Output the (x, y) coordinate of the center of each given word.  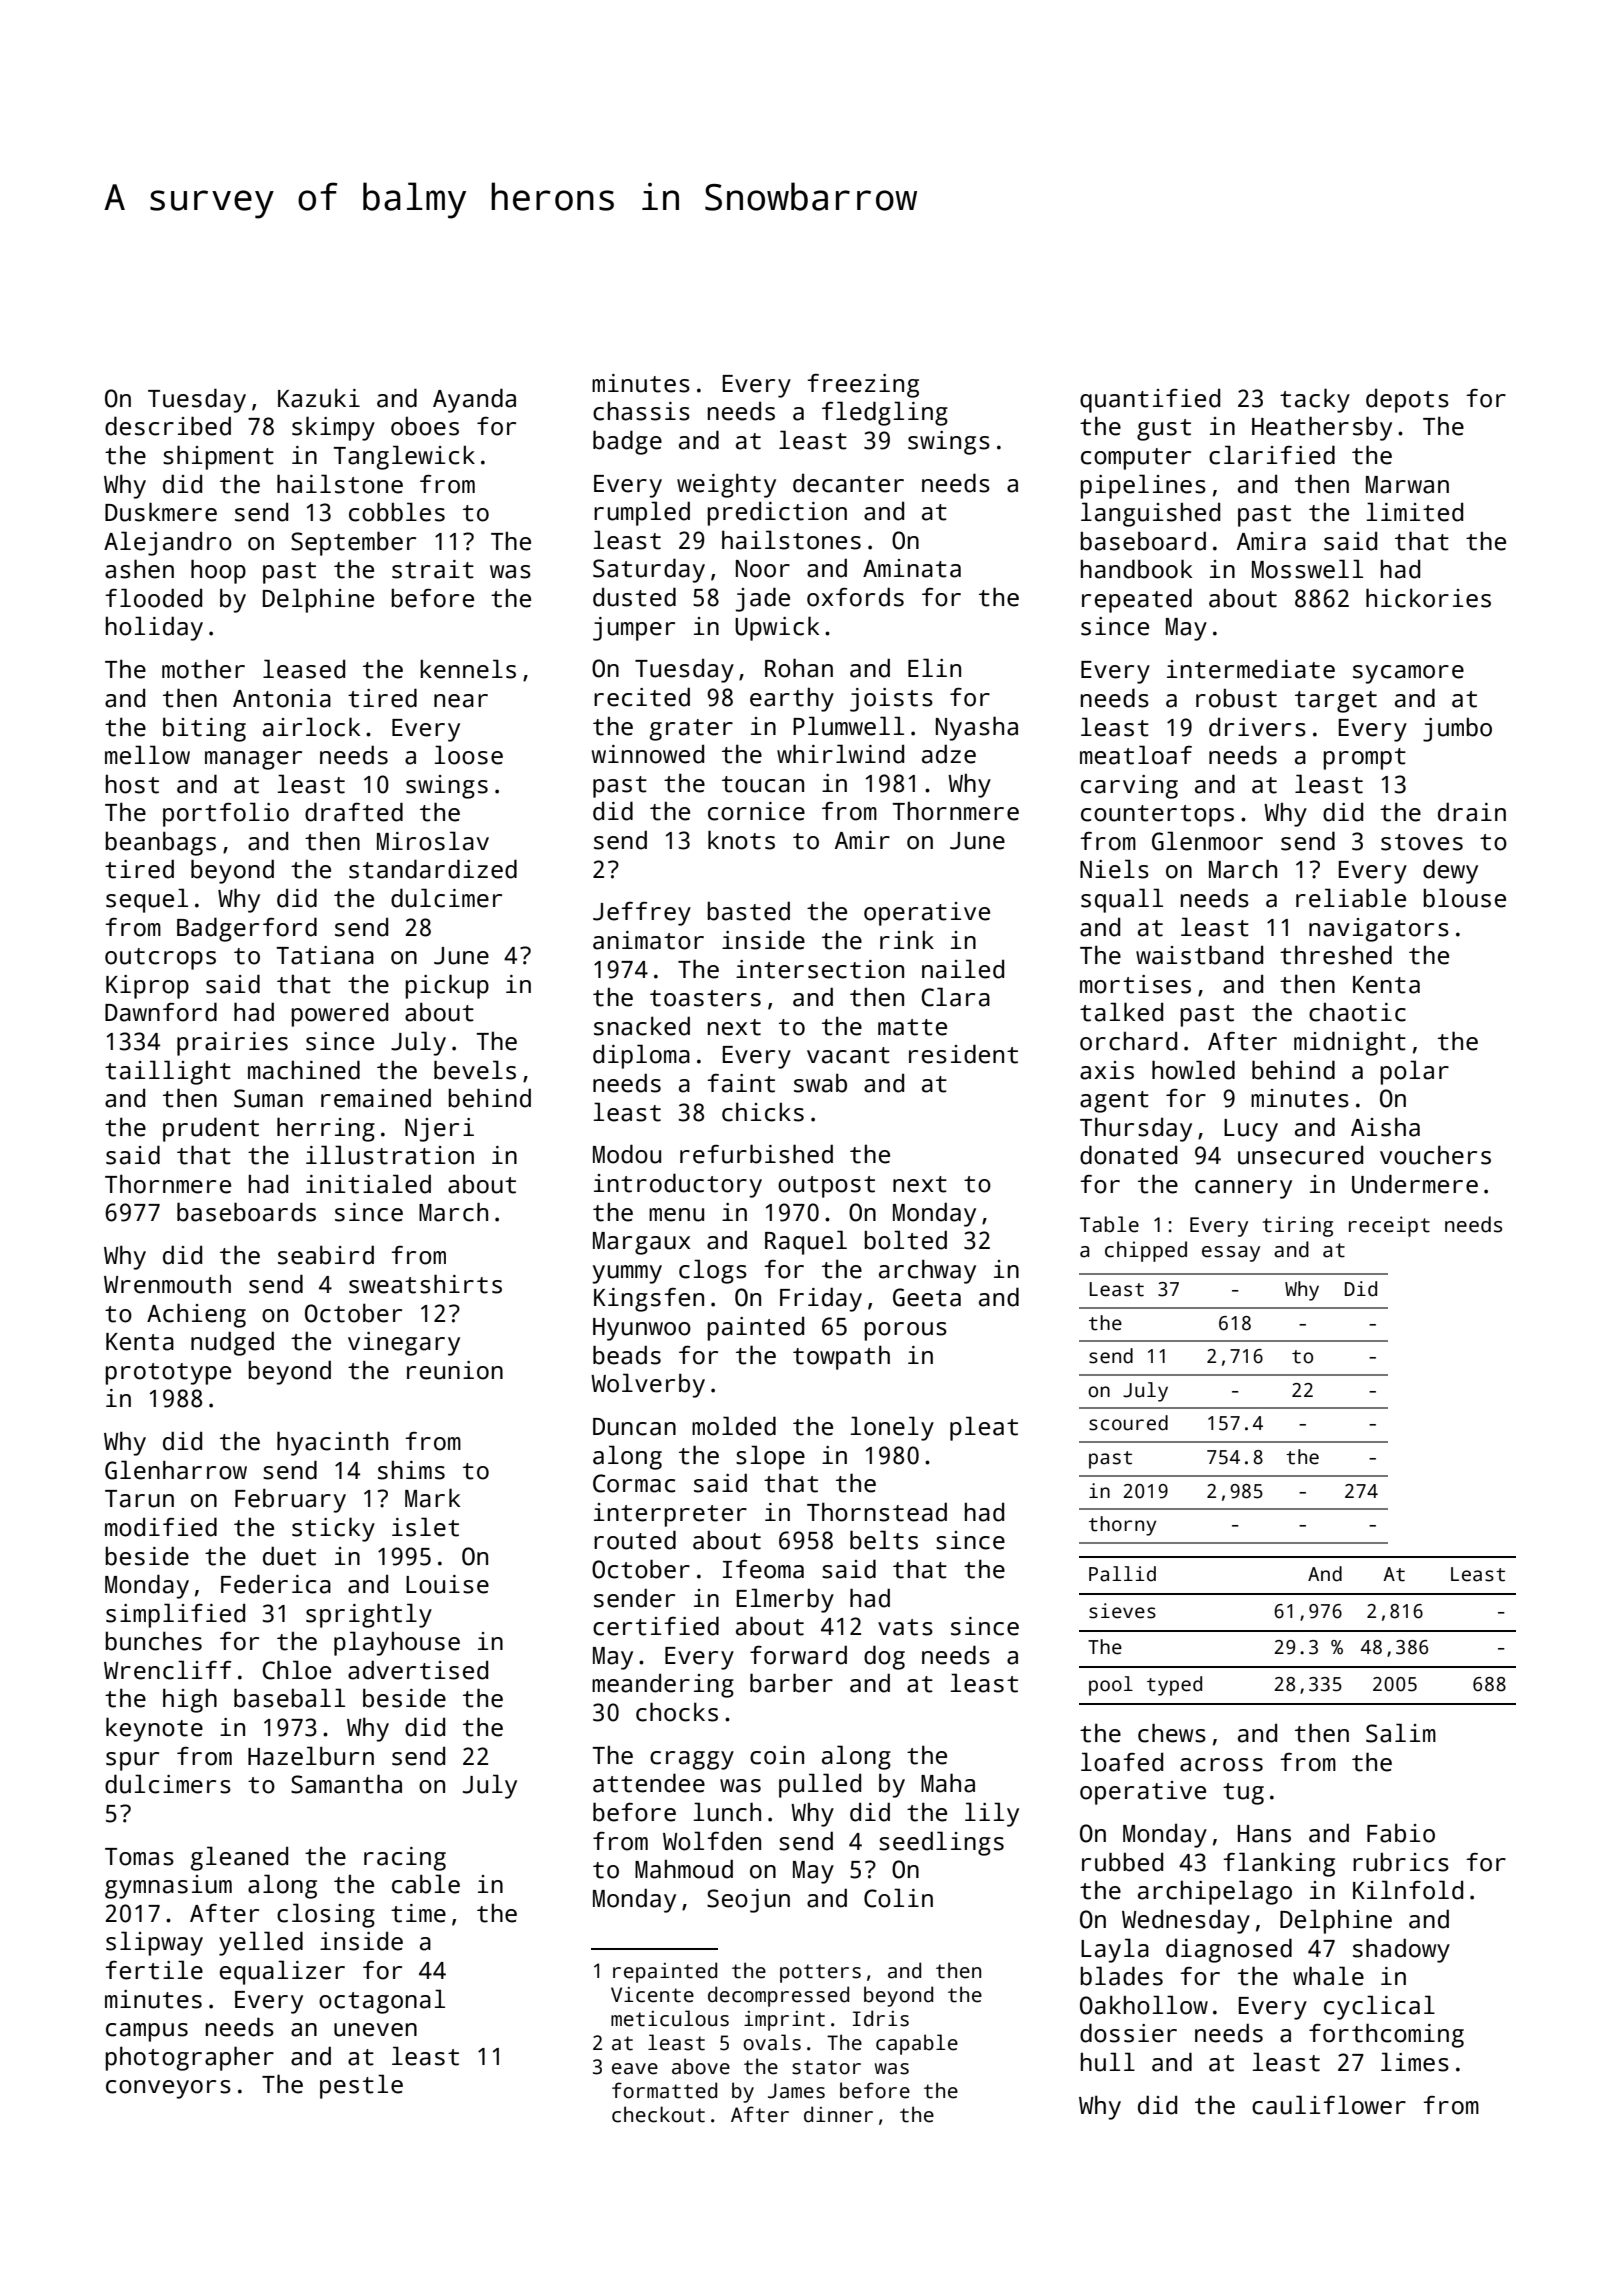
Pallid (1122, 1574)
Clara (955, 997)
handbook (1136, 569)
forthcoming (1386, 2035)
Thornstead (877, 1512)
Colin (898, 1898)
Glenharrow (176, 1470)
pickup (447, 986)
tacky (1315, 400)
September (353, 543)
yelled (261, 1943)
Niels (1114, 869)
